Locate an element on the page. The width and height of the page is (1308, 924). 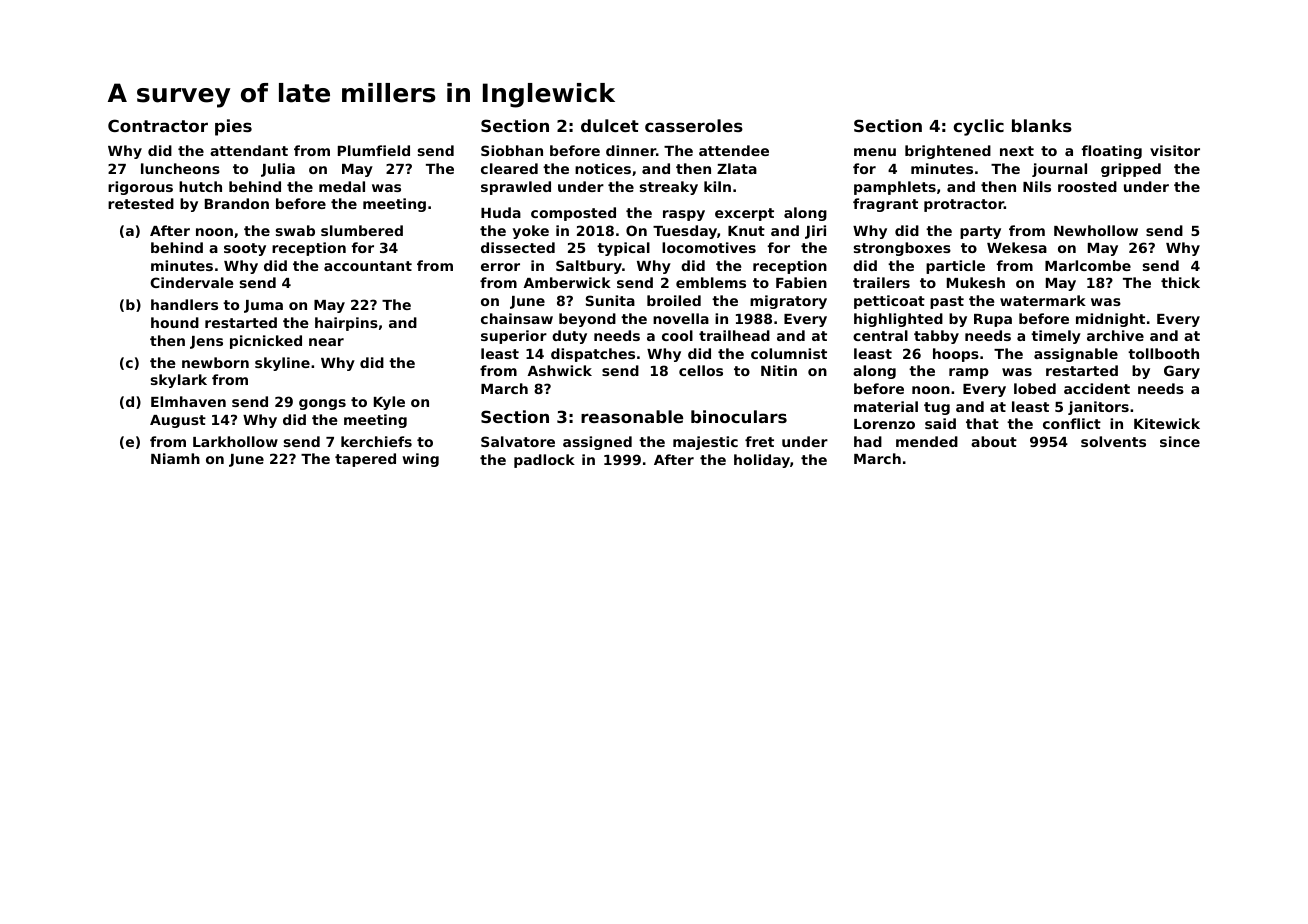
dispatches is located at coordinates (593, 355).
